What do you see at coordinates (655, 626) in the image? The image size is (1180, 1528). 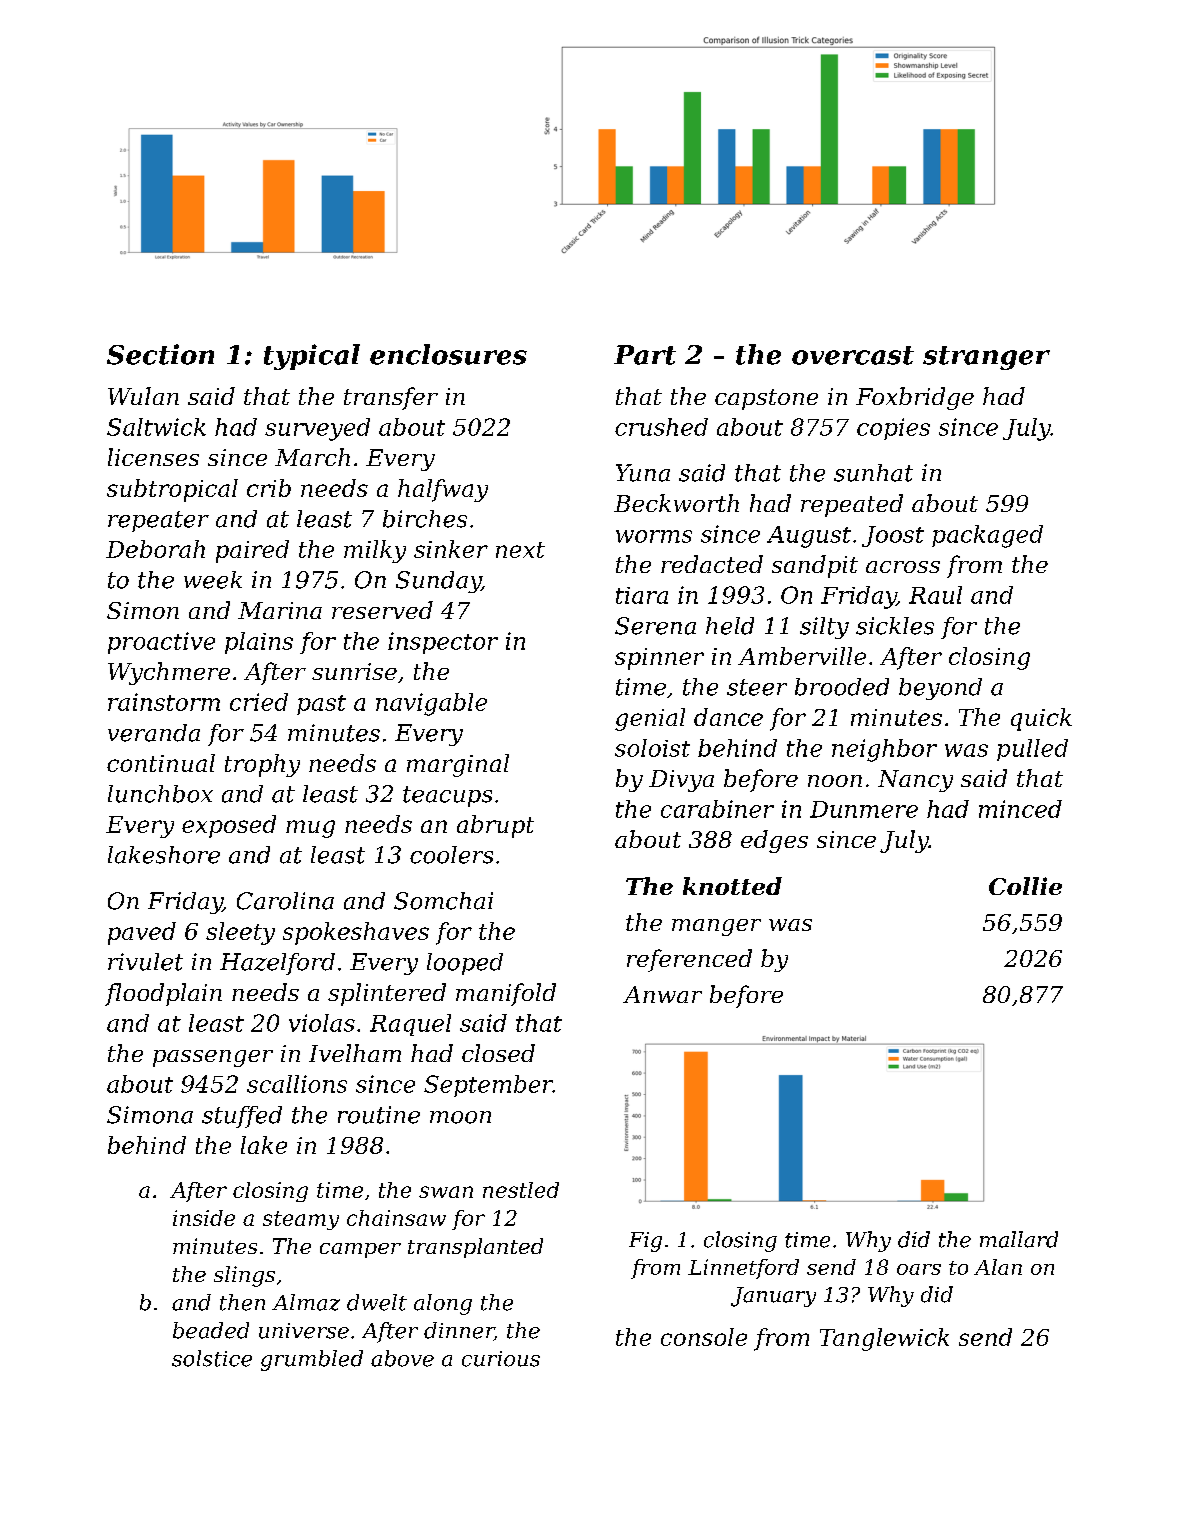 I see `Serena` at bounding box center [655, 626].
